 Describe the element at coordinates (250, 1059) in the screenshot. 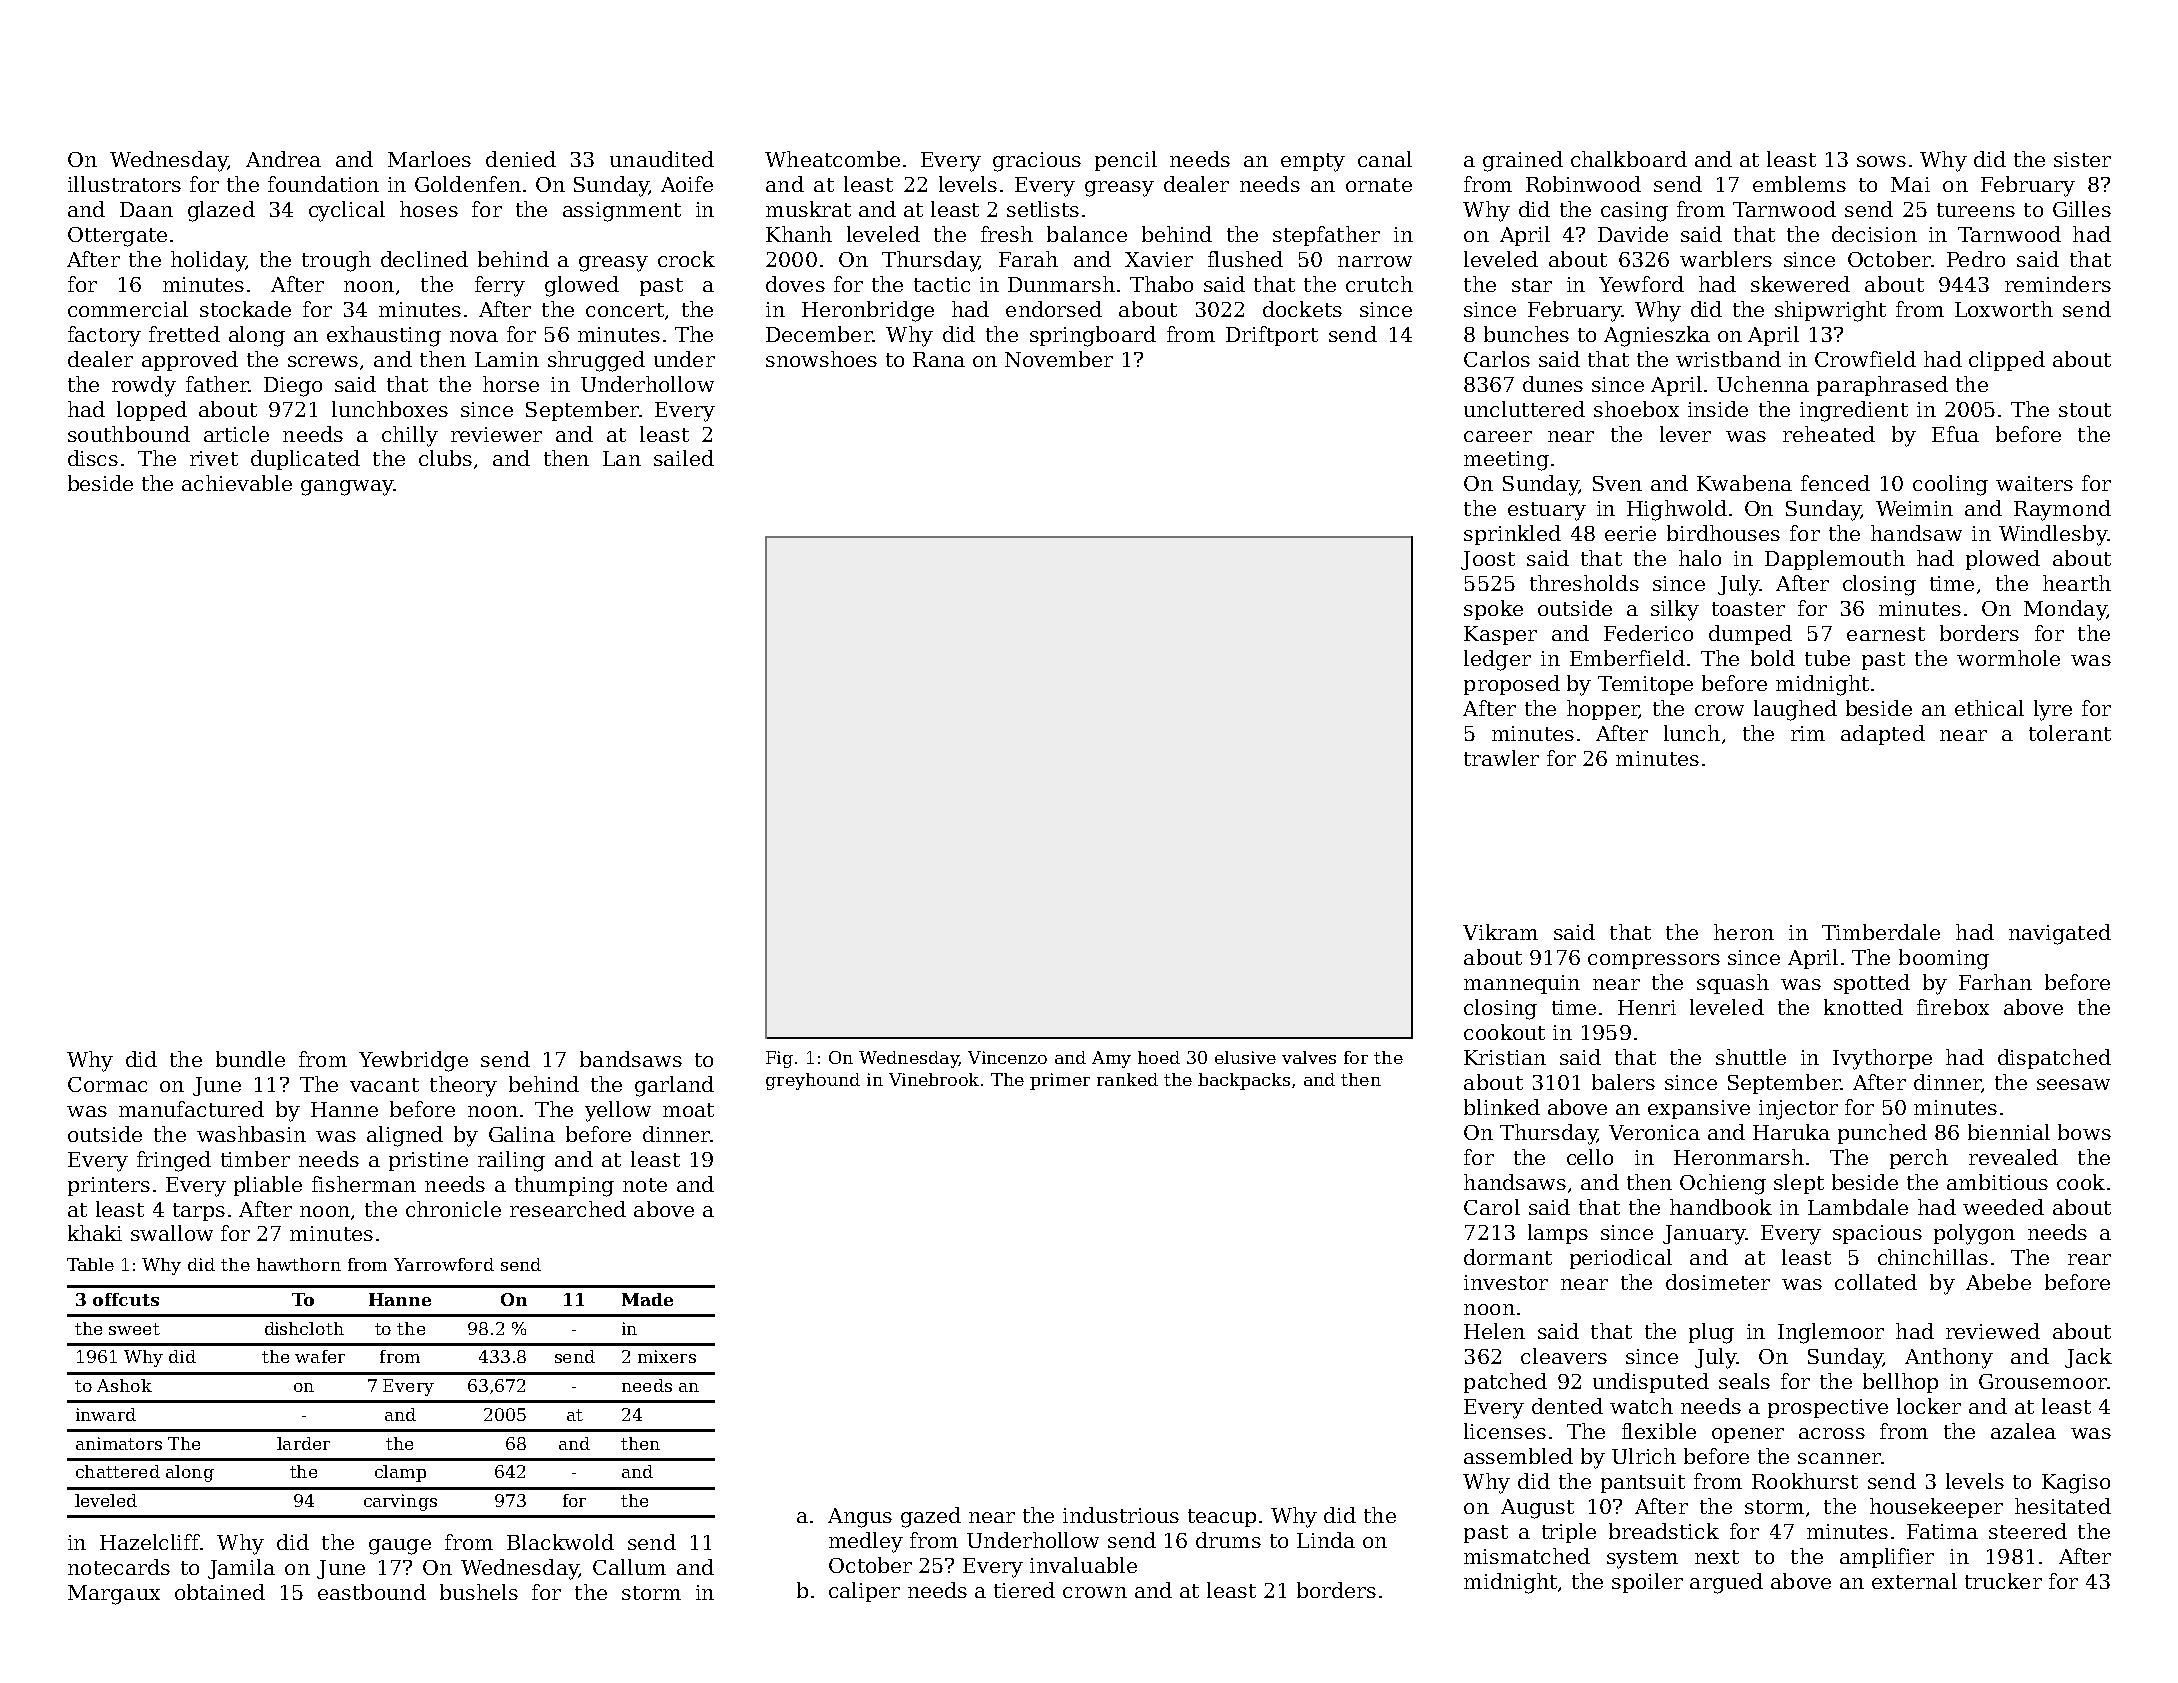

I see `bundle` at that location.
